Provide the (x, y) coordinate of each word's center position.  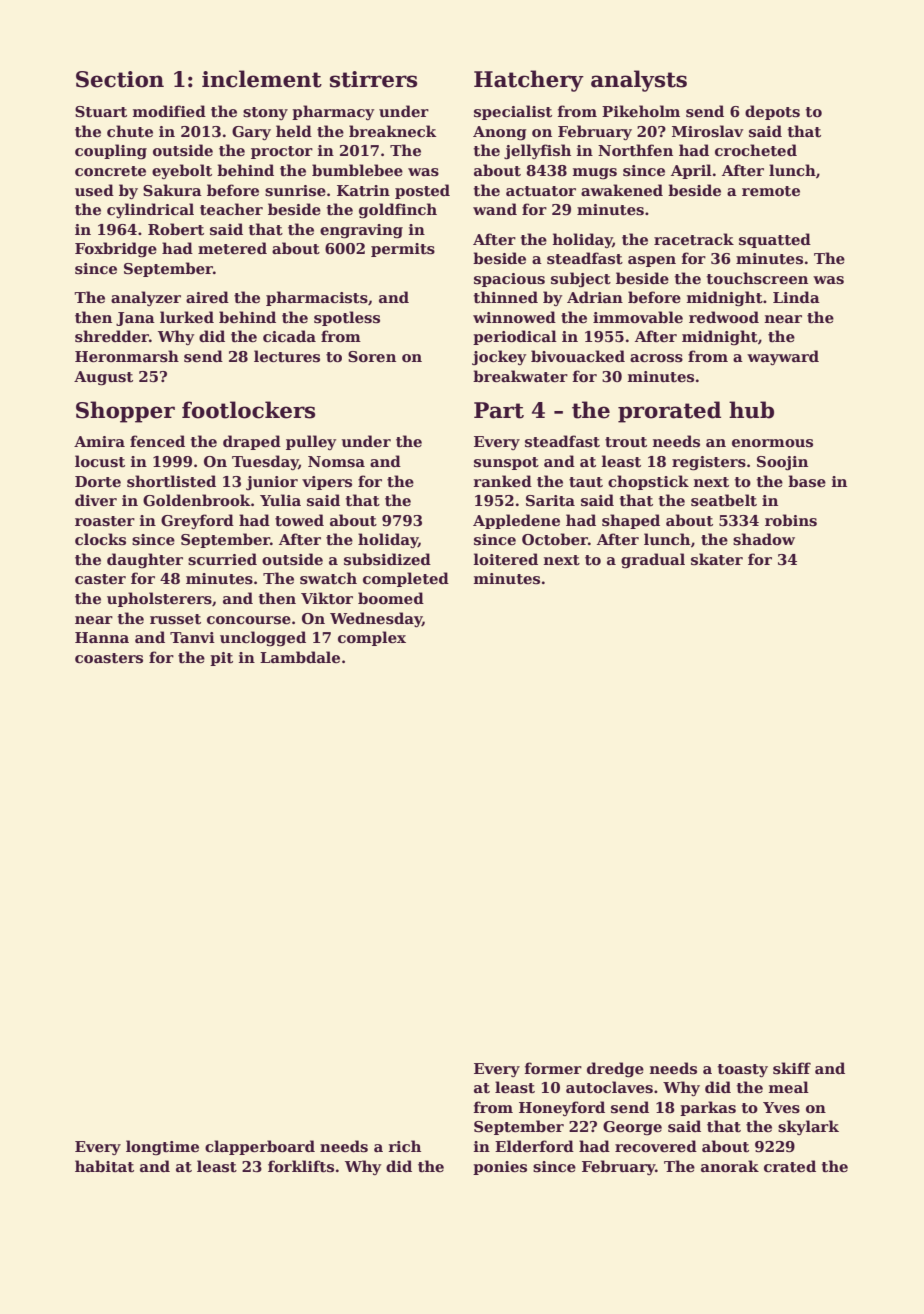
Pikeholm (641, 111)
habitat (104, 1166)
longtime (162, 1148)
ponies (500, 1168)
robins (791, 520)
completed (406, 579)
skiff (792, 1068)
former (553, 1068)
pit (221, 659)
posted (422, 191)
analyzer (146, 298)
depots (772, 112)
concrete (110, 171)
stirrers (373, 79)
